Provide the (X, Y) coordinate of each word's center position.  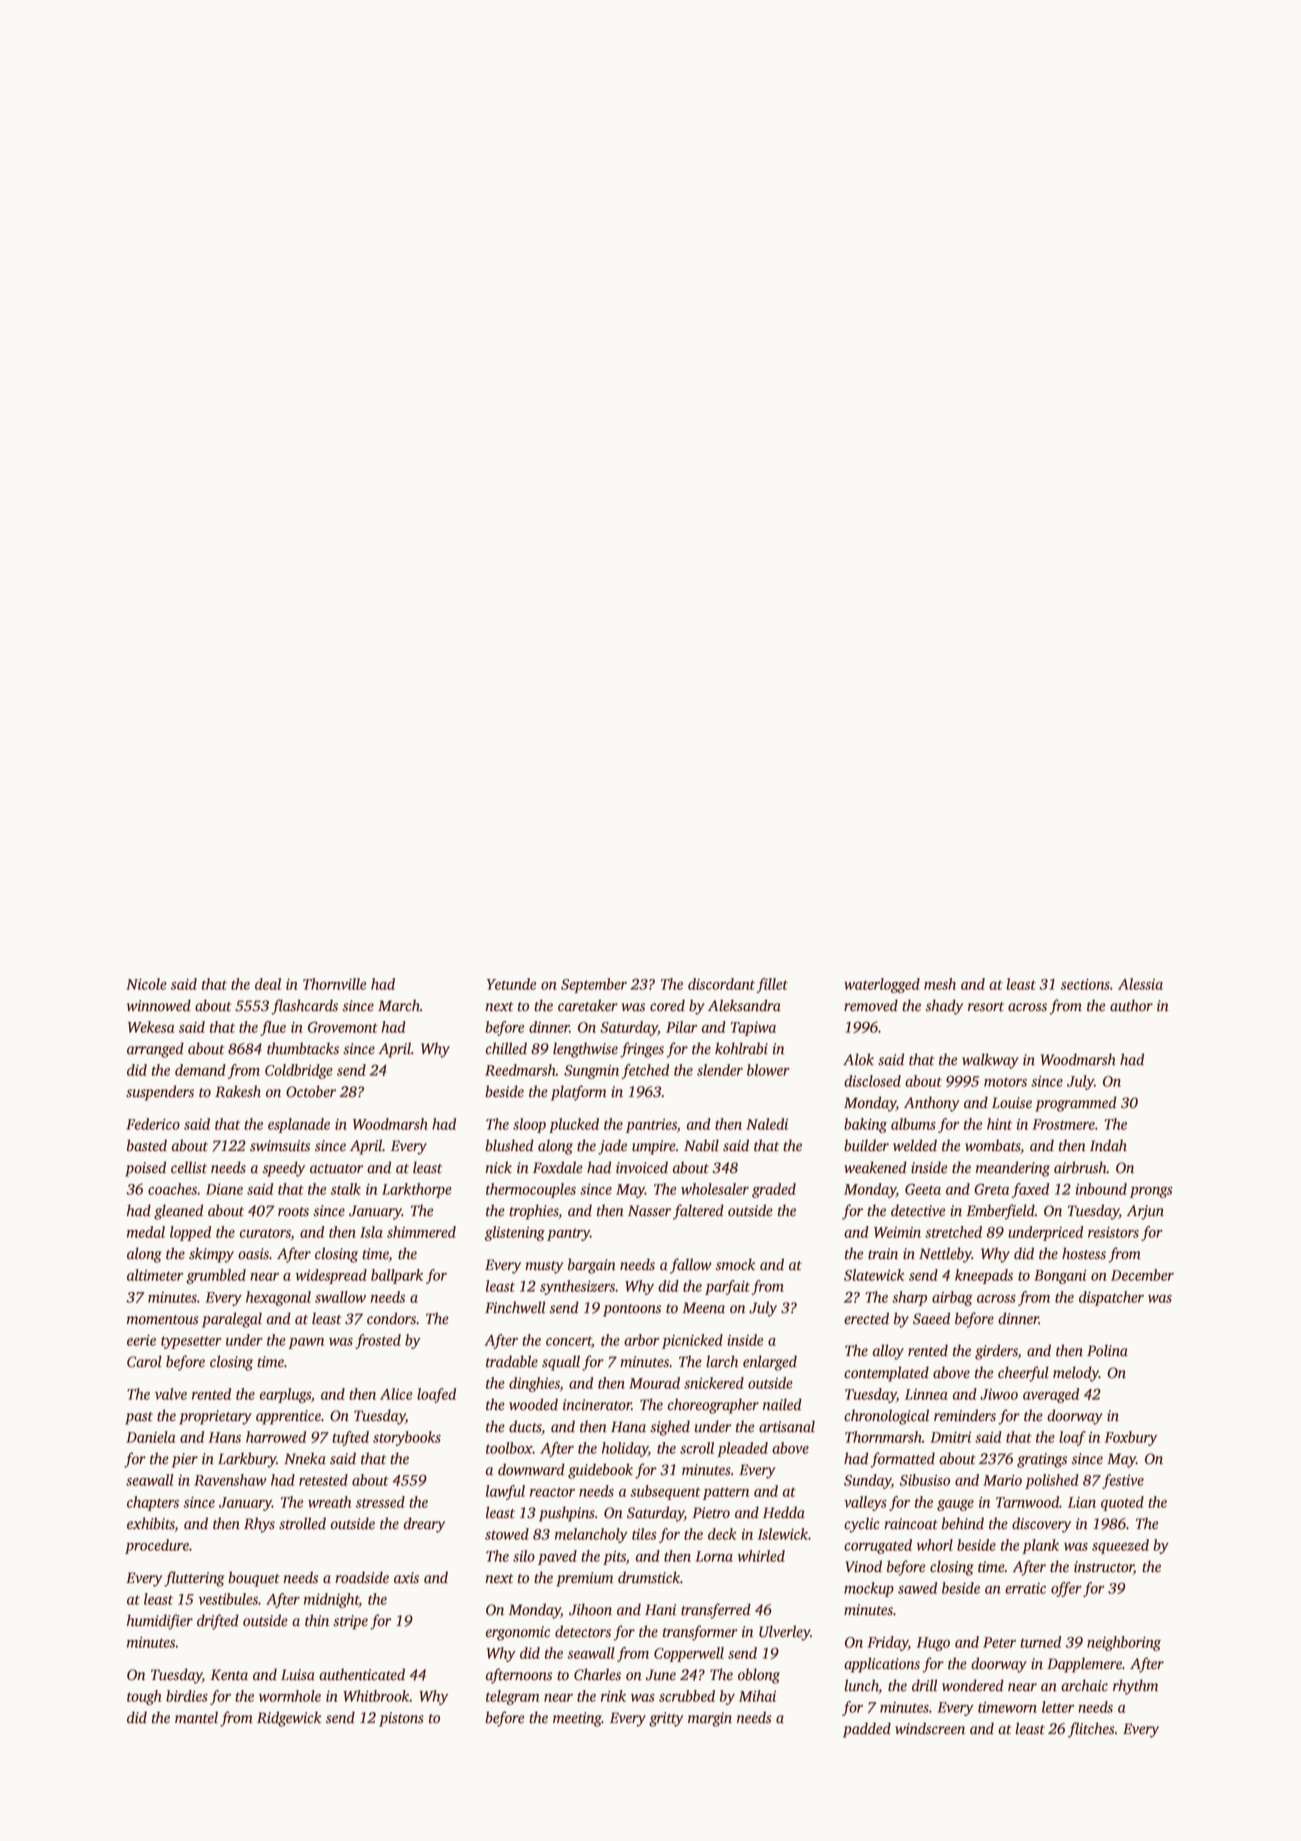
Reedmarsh (520, 1070)
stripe (350, 1622)
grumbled (216, 1276)
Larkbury (247, 1460)
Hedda (784, 1512)
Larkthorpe (417, 1190)
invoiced (642, 1167)
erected (866, 1318)
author (1131, 1005)
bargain (592, 1266)
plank (1040, 1546)
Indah (1108, 1145)
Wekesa (151, 1027)
